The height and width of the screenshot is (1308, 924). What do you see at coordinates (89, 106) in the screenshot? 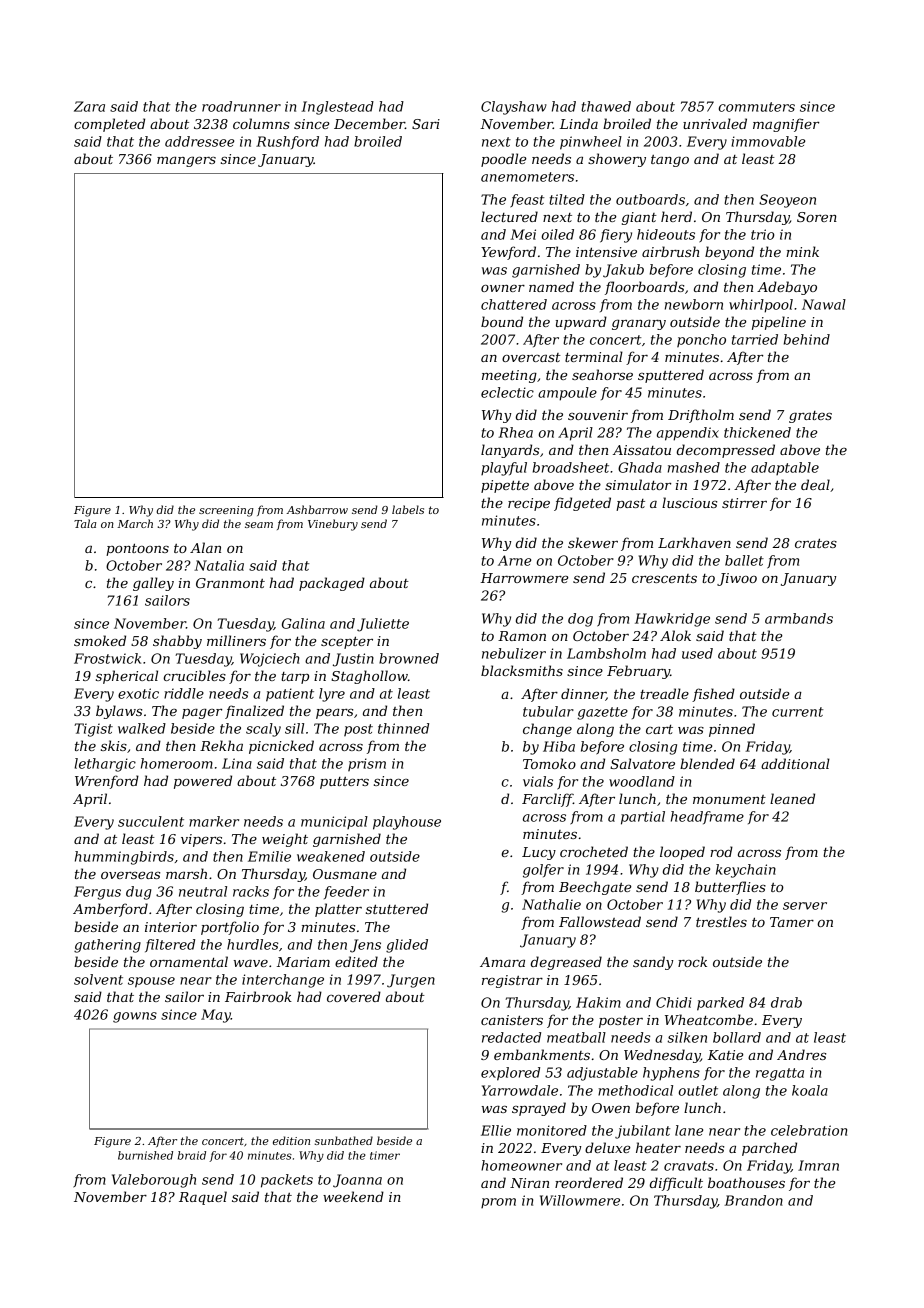
I see `Zara` at bounding box center [89, 106].
